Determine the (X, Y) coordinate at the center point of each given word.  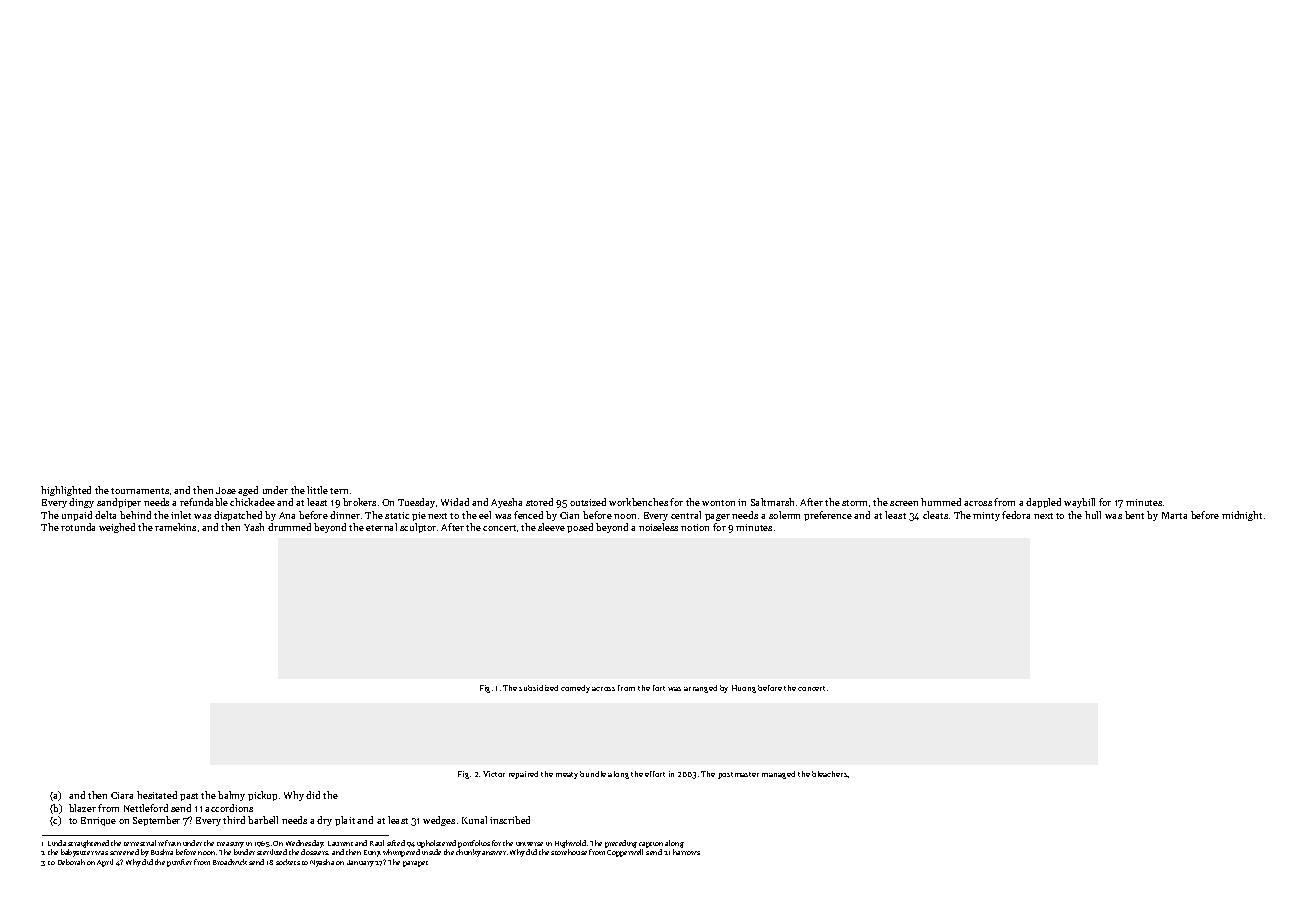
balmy (231, 796)
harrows (686, 852)
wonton (718, 503)
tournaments (140, 491)
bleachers (830, 774)
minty (986, 516)
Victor (494, 774)
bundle (593, 774)
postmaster (738, 775)
